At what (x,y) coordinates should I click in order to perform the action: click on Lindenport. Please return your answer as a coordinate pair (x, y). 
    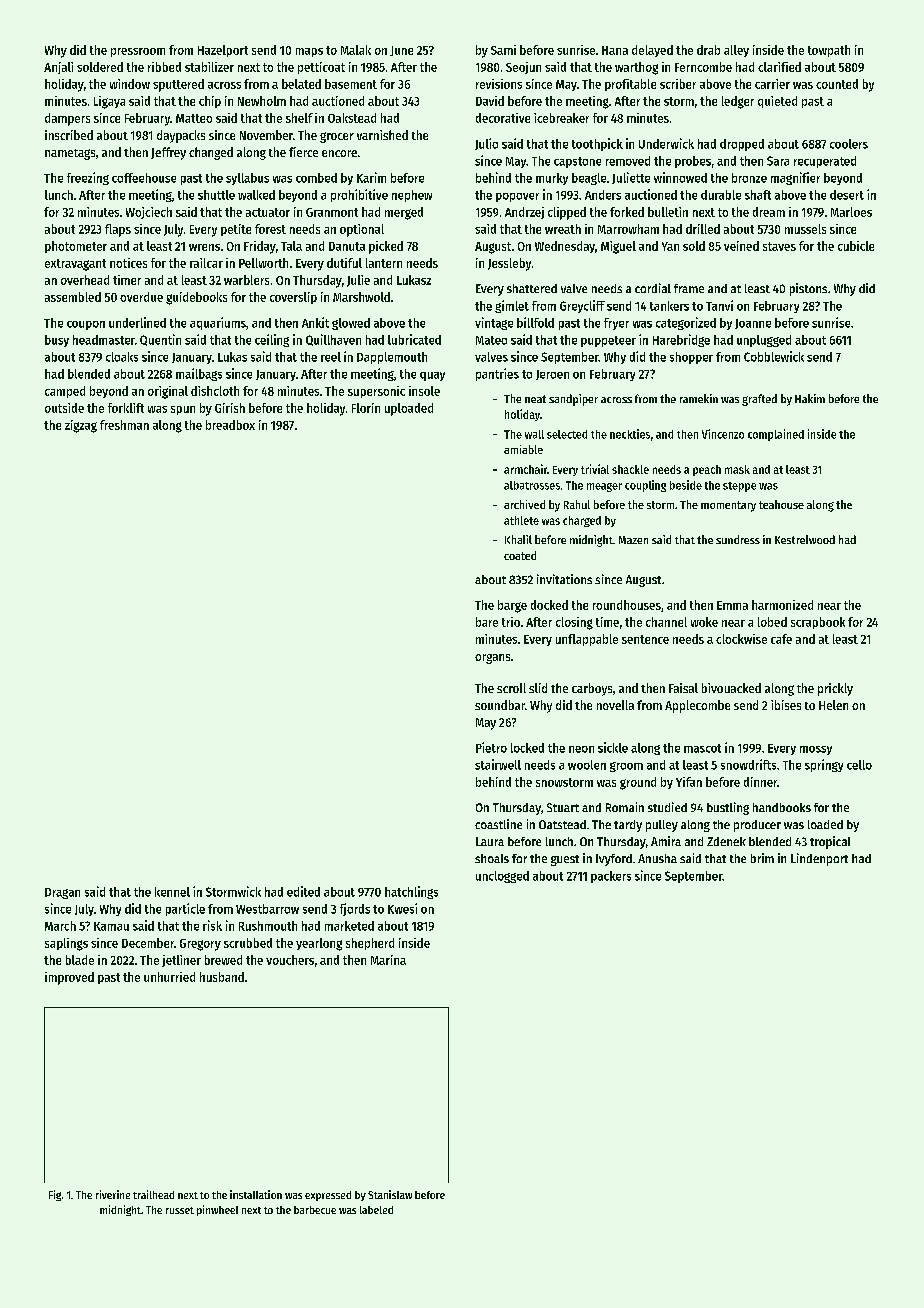
    Looking at the image, I should click on (819, 859).
